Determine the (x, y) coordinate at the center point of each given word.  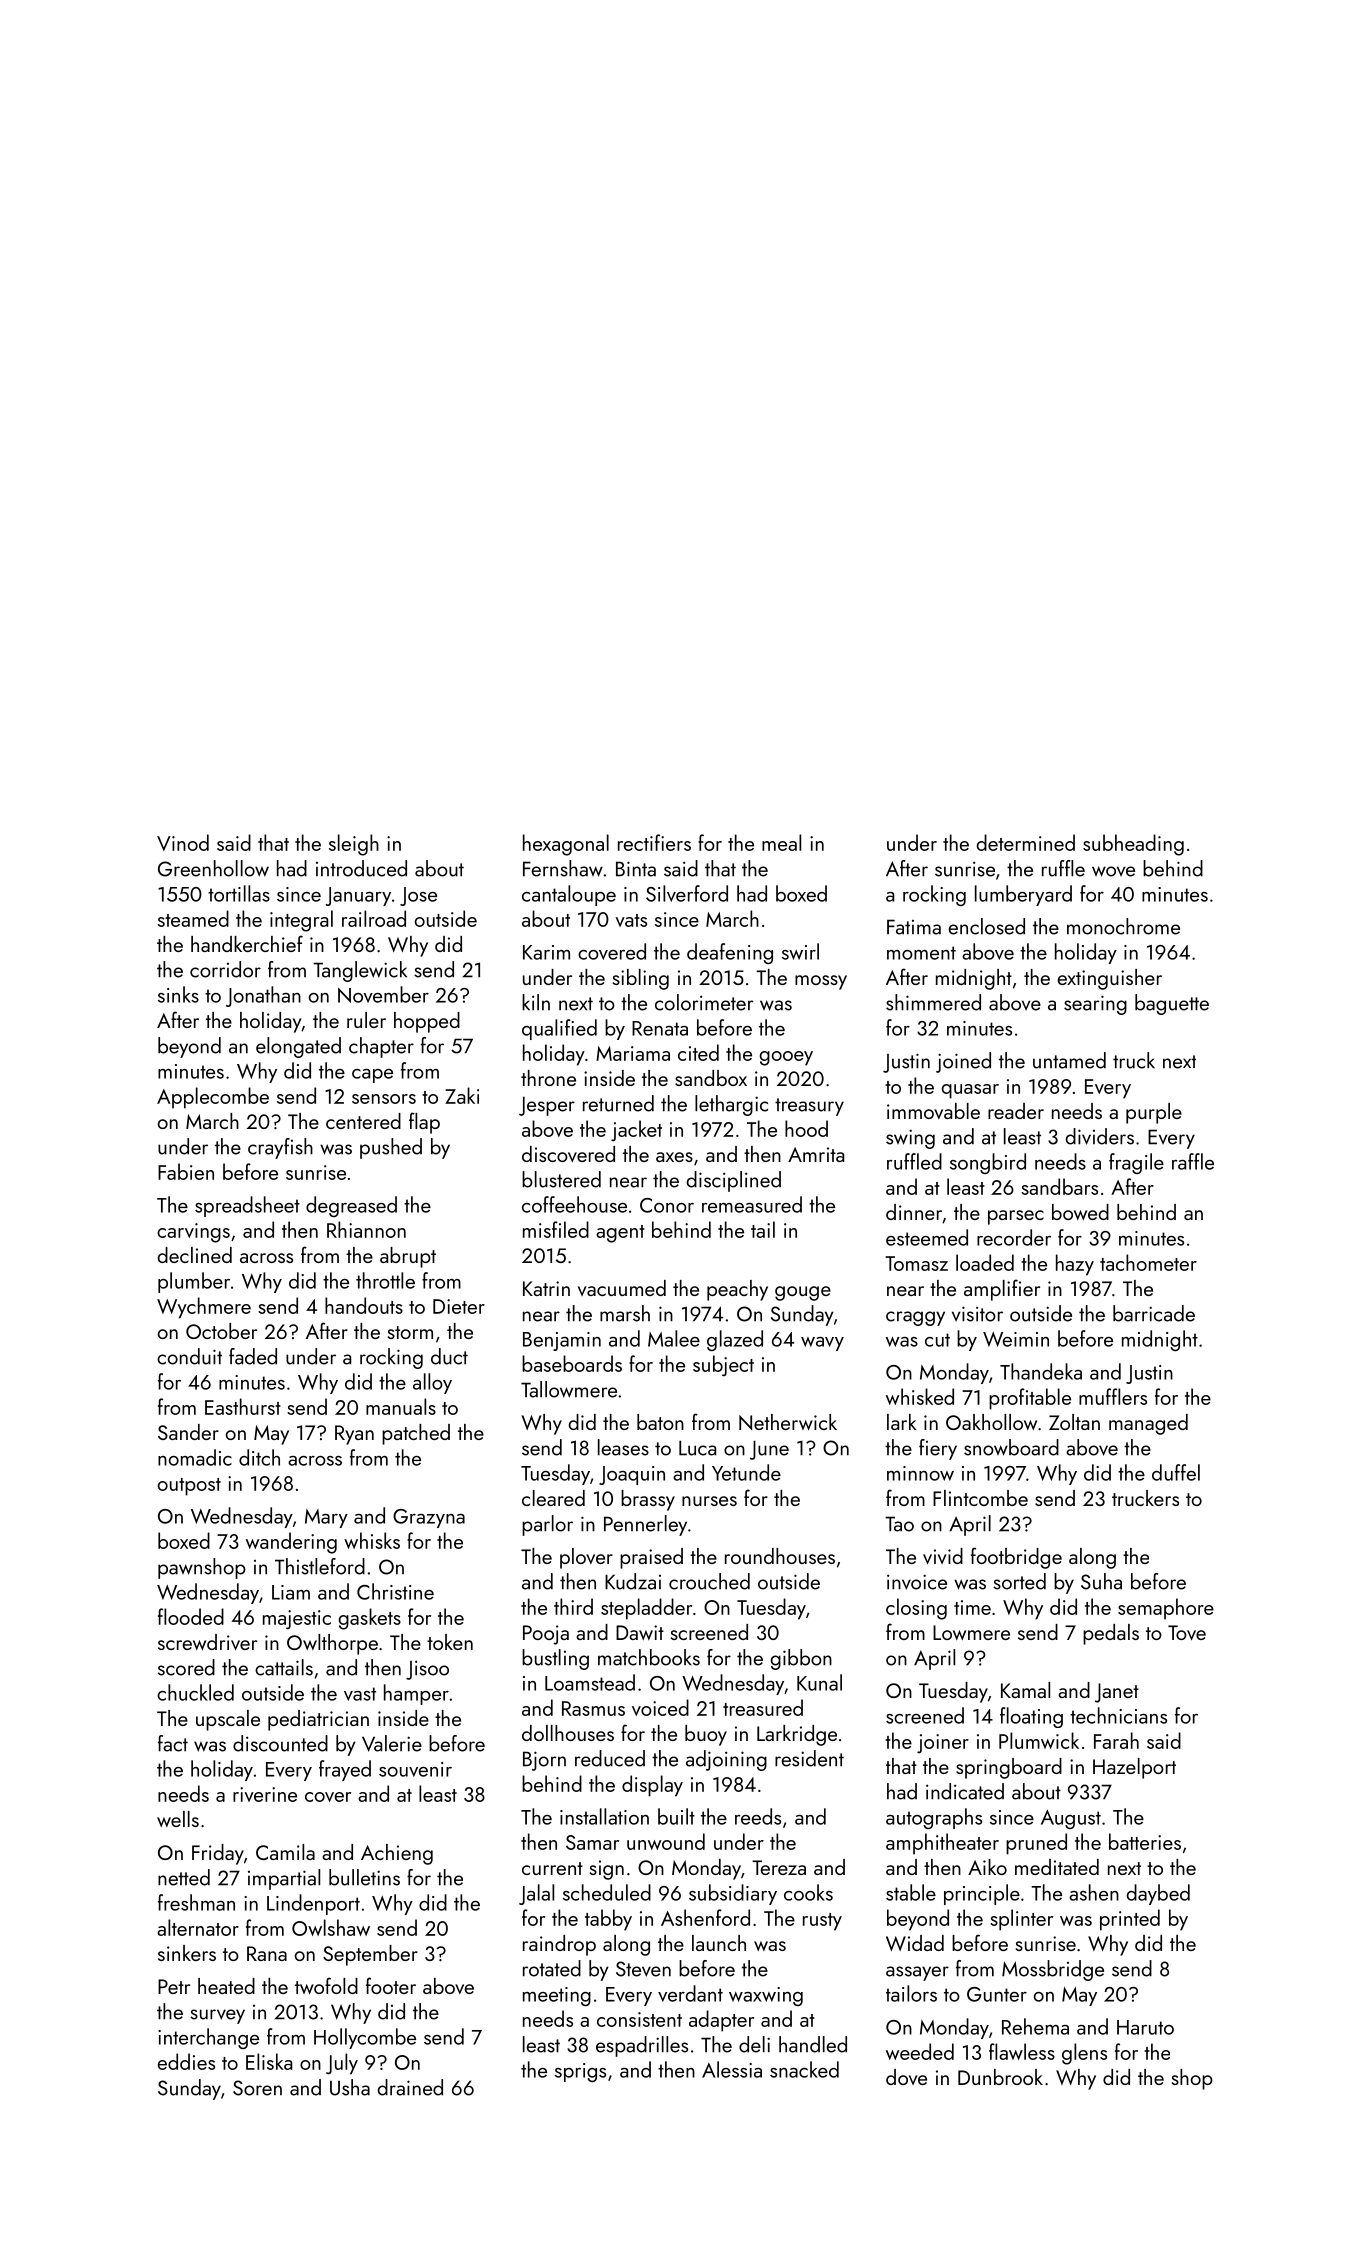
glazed (735, 1340)
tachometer (1148, 1262)
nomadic (195, 1457)
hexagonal (566, 845)
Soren (257, 2088)
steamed (193, 918)
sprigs (580, 2072)
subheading (1133, 845)
